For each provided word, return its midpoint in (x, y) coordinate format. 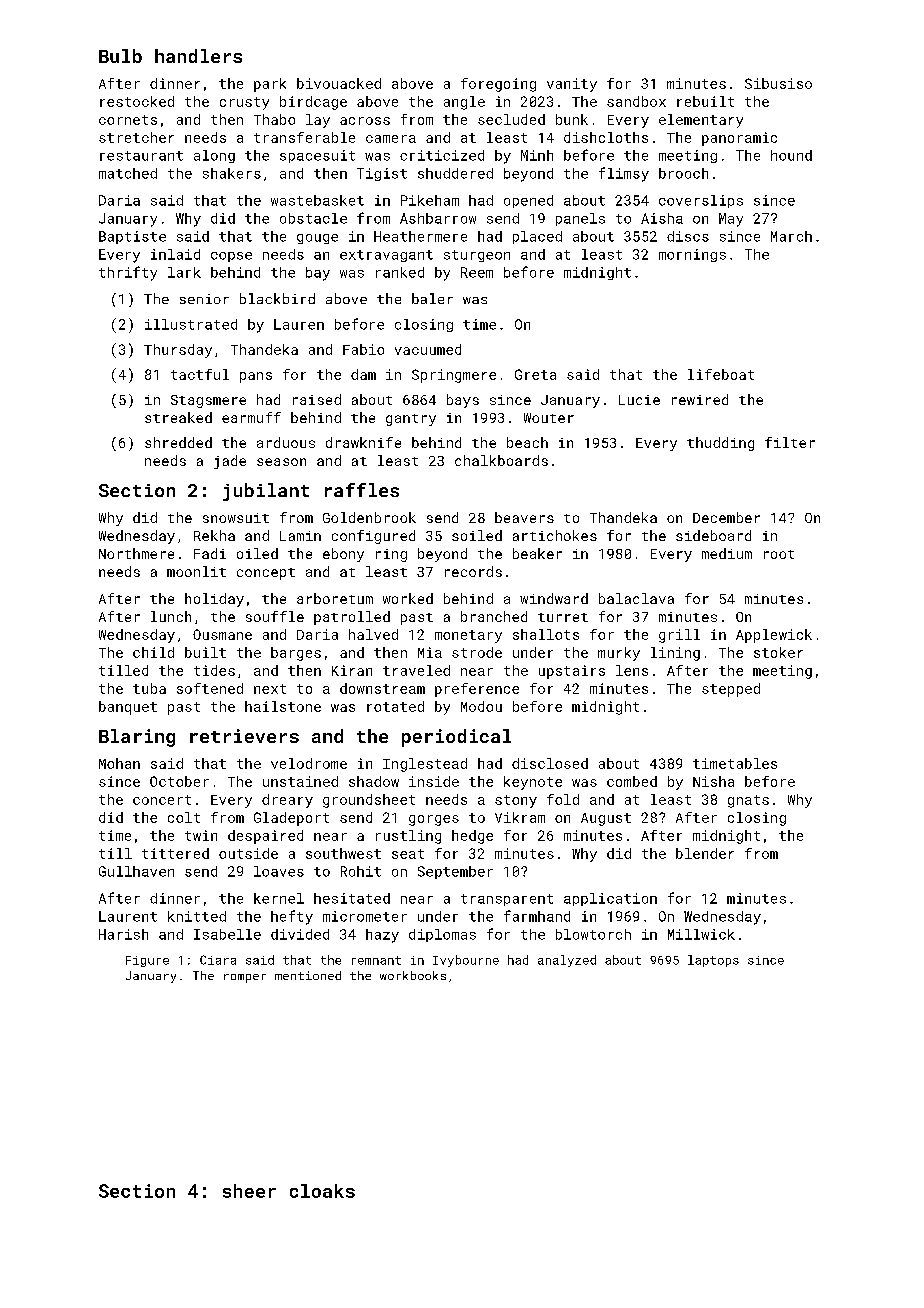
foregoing (498, 85)
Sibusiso (778, 83)
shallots (546, 634)
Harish (123, 934)
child (153, 652)
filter (790, 442)
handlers (198, 56)
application (610, 899)
